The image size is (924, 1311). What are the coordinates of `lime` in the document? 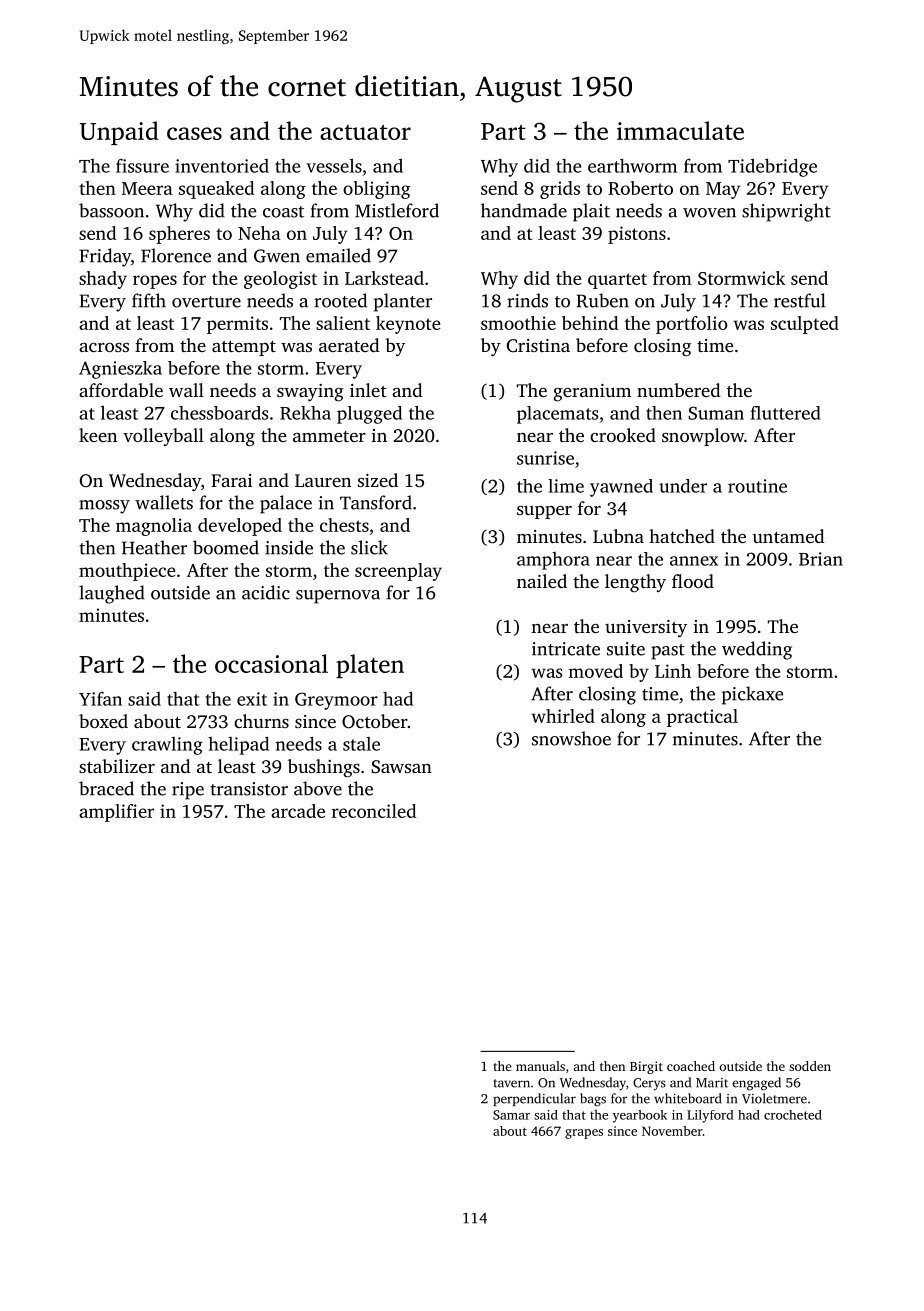 It's located at (566, 486).
